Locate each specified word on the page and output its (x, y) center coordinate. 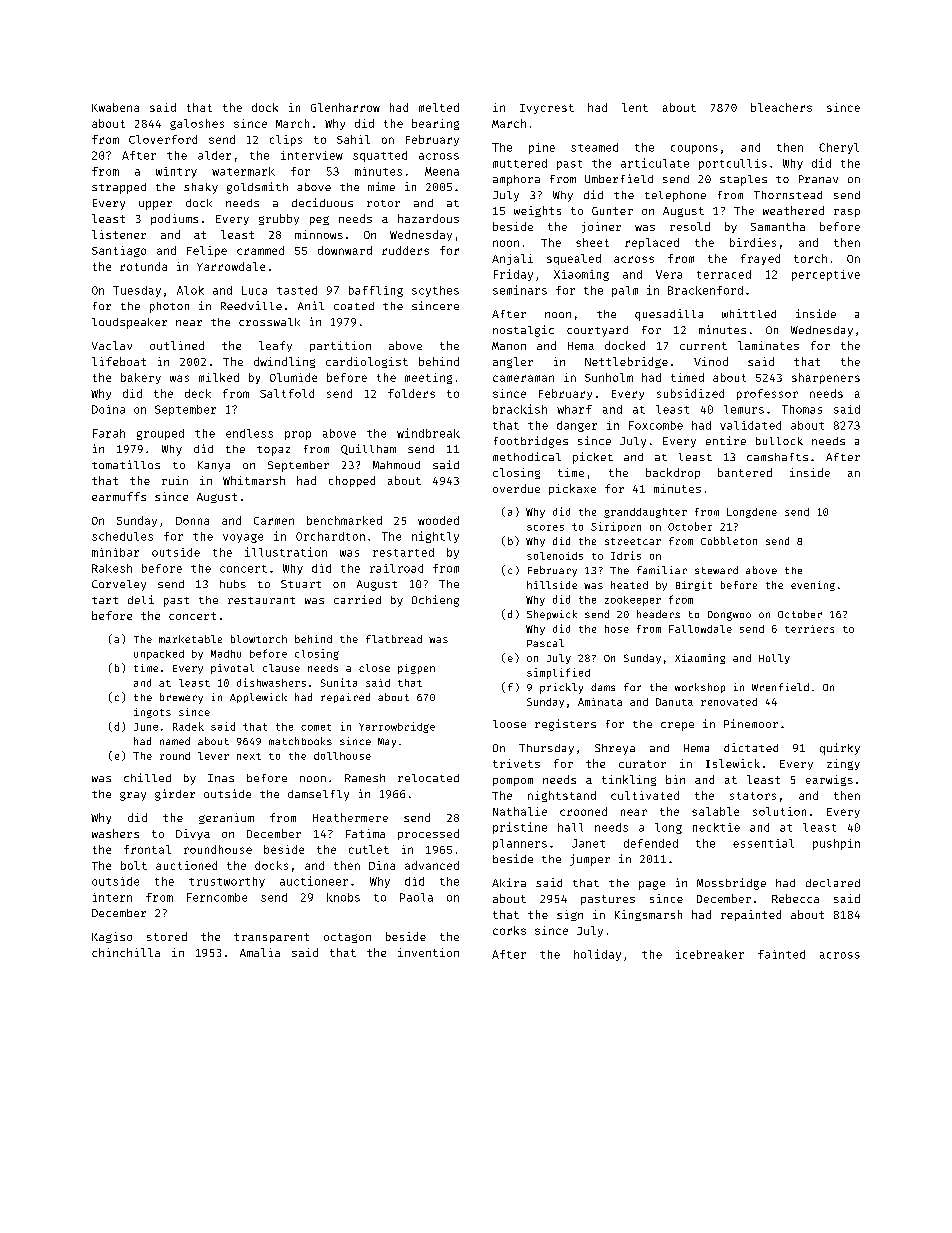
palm (625, 291)
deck (198, 393)
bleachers (781, 107)
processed (428, 834)
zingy (843, 764)
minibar (115, 552)
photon (169, 307)
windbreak (428, 433)
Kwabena (115, 107)
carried (357, 599)
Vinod (711, 361)
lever (213, 756)
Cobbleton (729, 541)
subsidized (690, 393)
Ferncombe (217, 897)
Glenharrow (345, 107)
